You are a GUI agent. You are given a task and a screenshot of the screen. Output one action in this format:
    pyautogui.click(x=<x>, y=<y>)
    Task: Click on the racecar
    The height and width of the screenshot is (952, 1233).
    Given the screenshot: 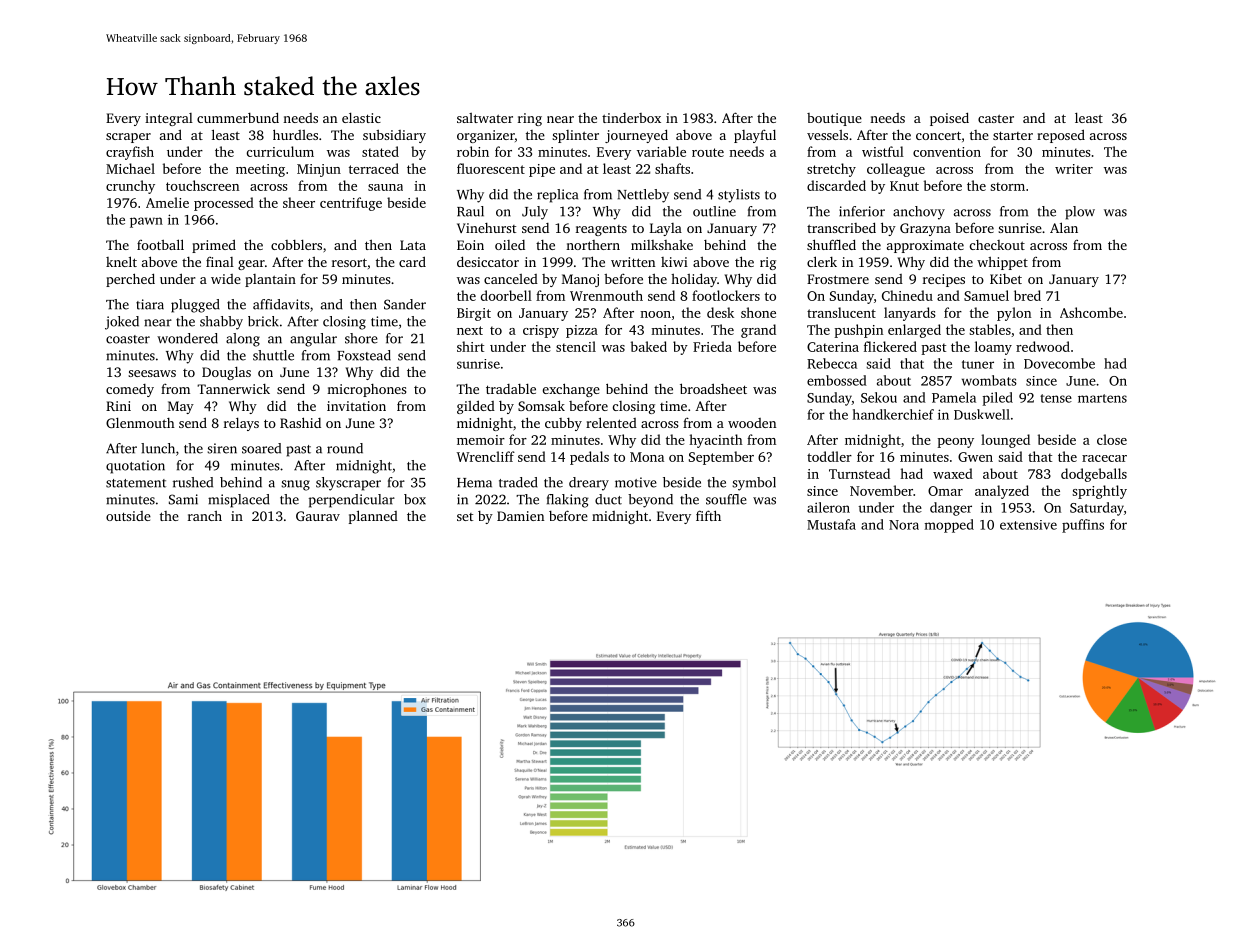 What is the action you would take?
    pyautogui.click(x=1104, y=458)
